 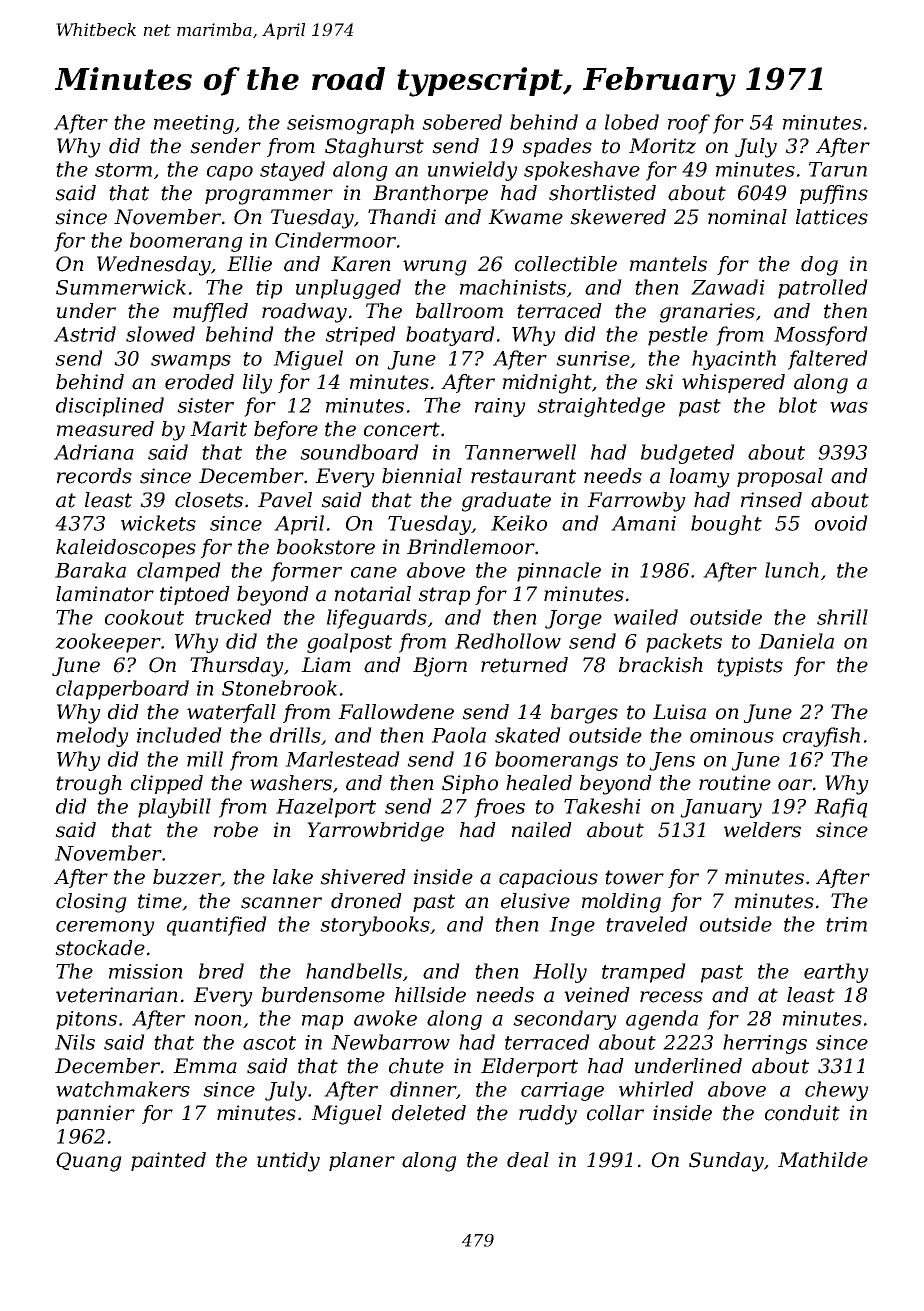 I want to click on tiptoed, so click(x=195, y=595).
